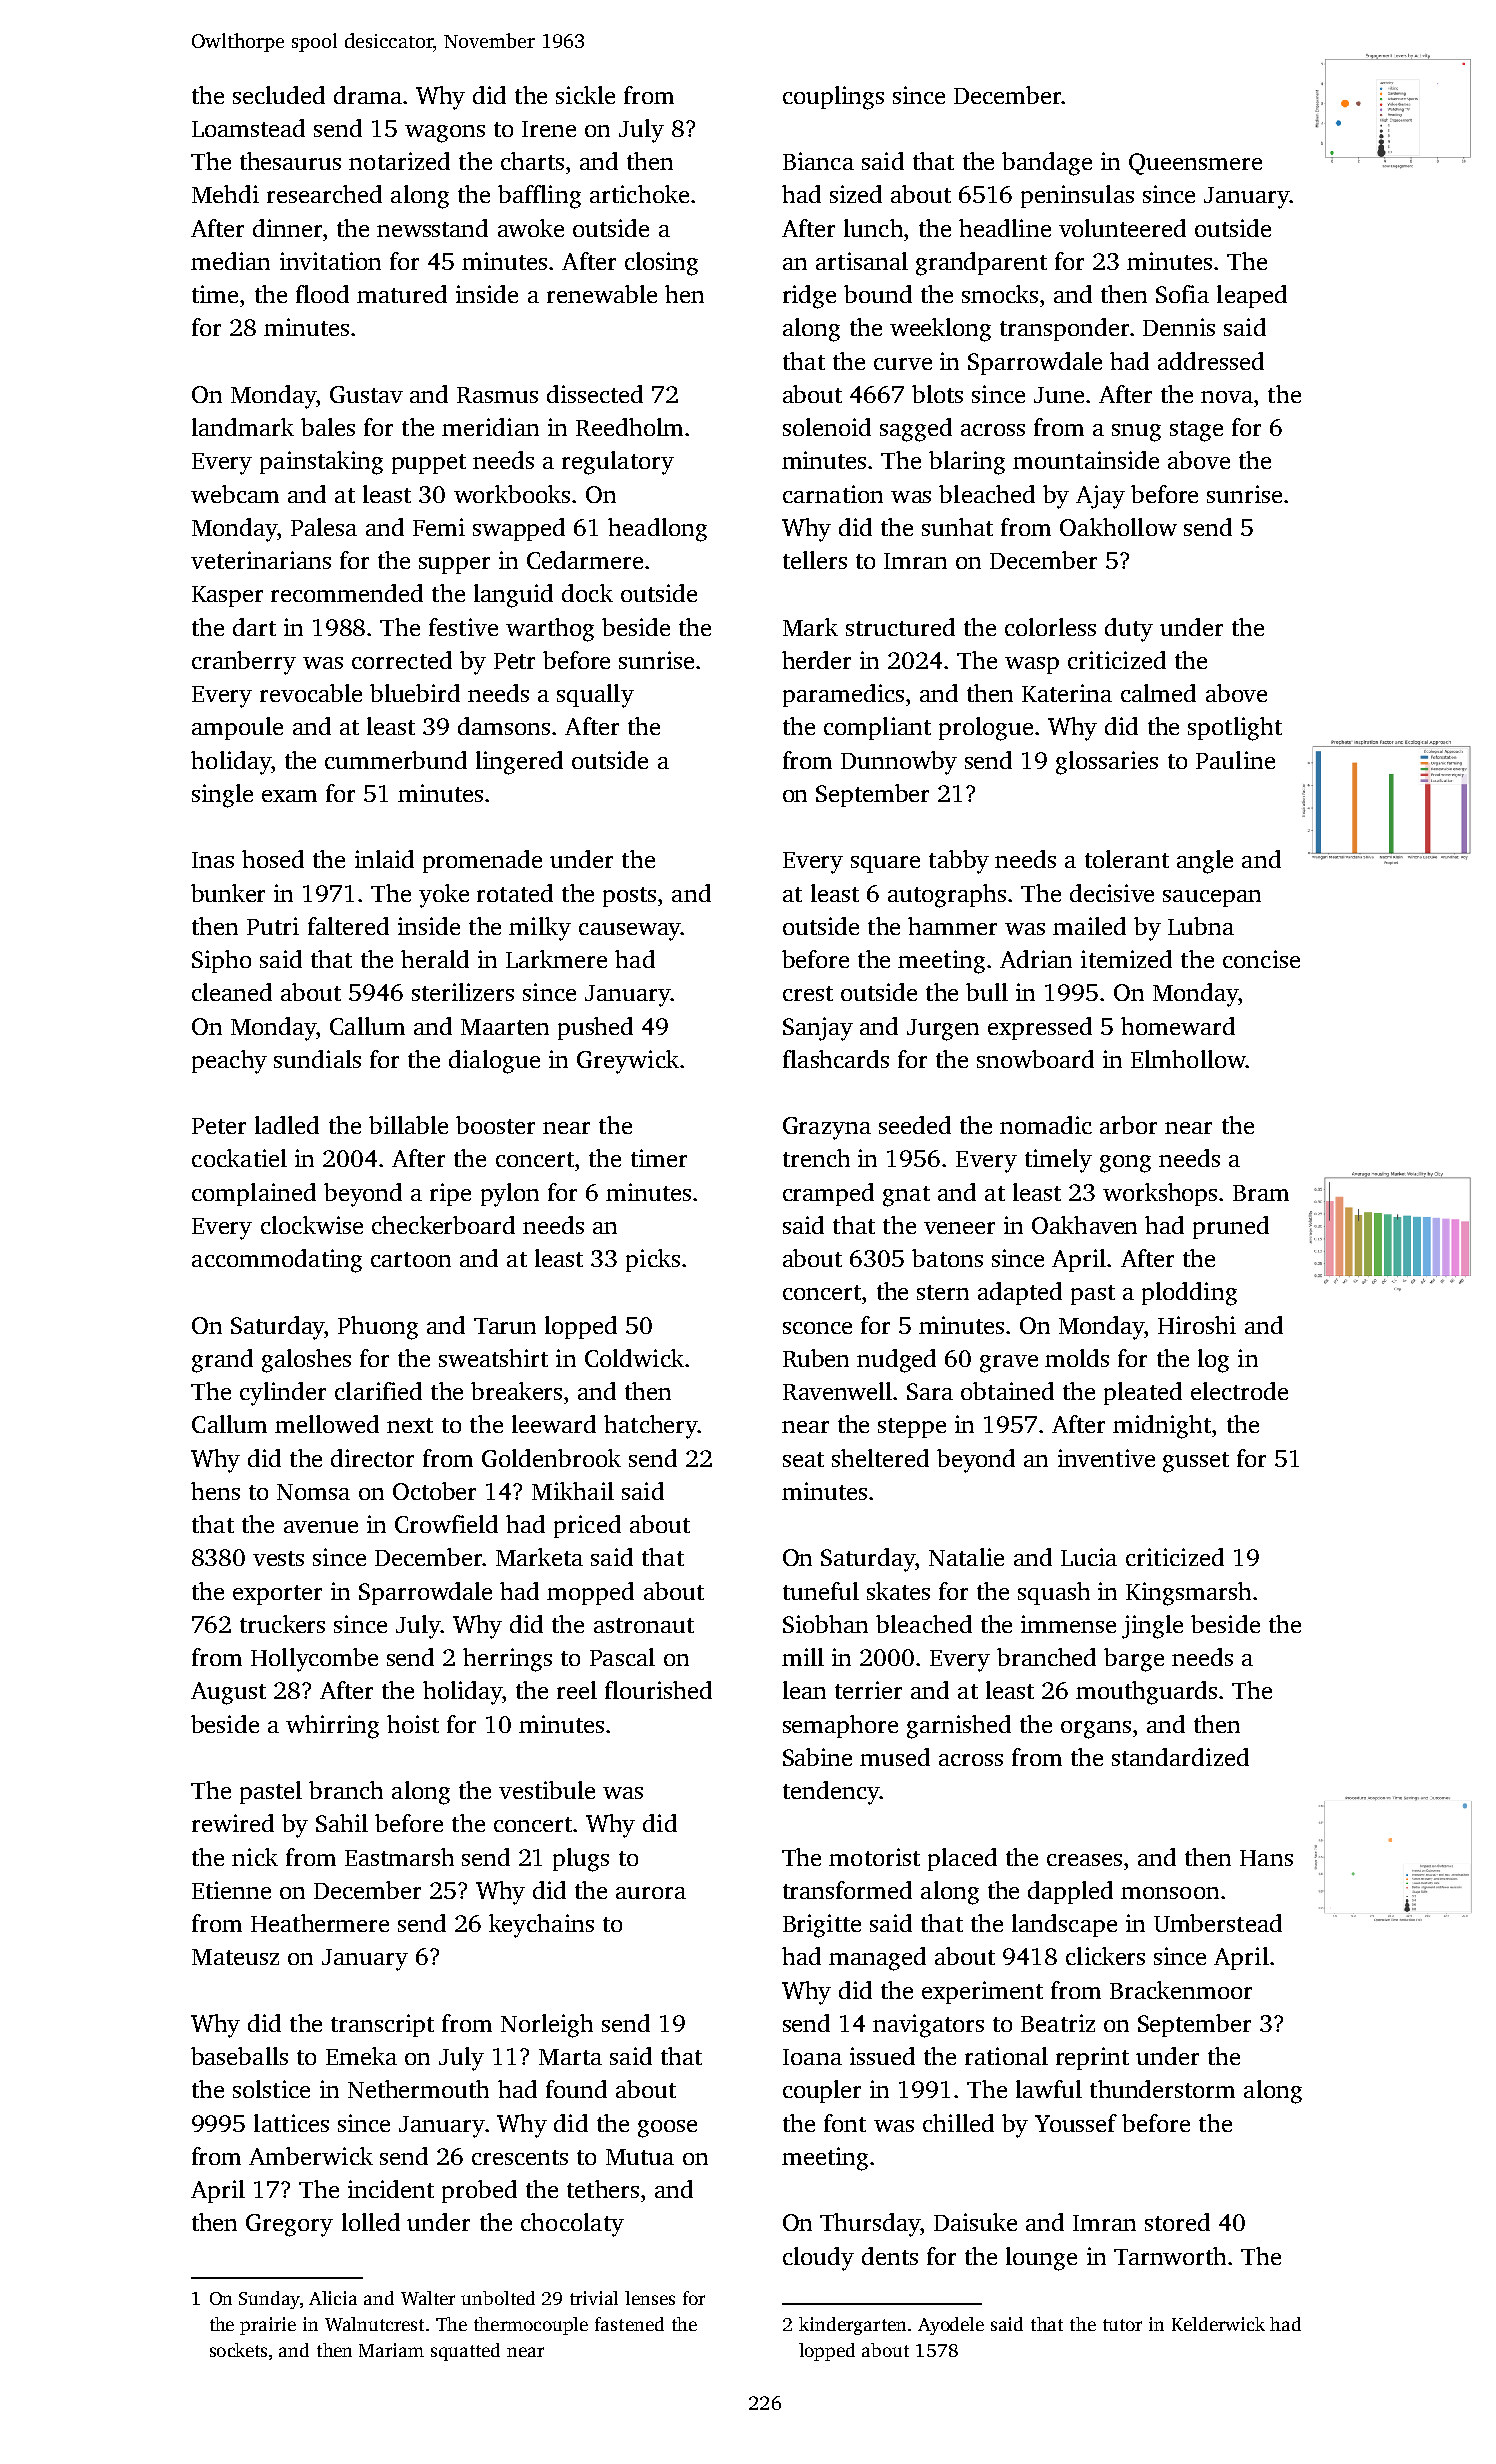 Image resolution: width=1496 pixels, height=2464 pixels. Describe the element at coordinates (822, 2091) in the page. I see `coupler` at that location.
